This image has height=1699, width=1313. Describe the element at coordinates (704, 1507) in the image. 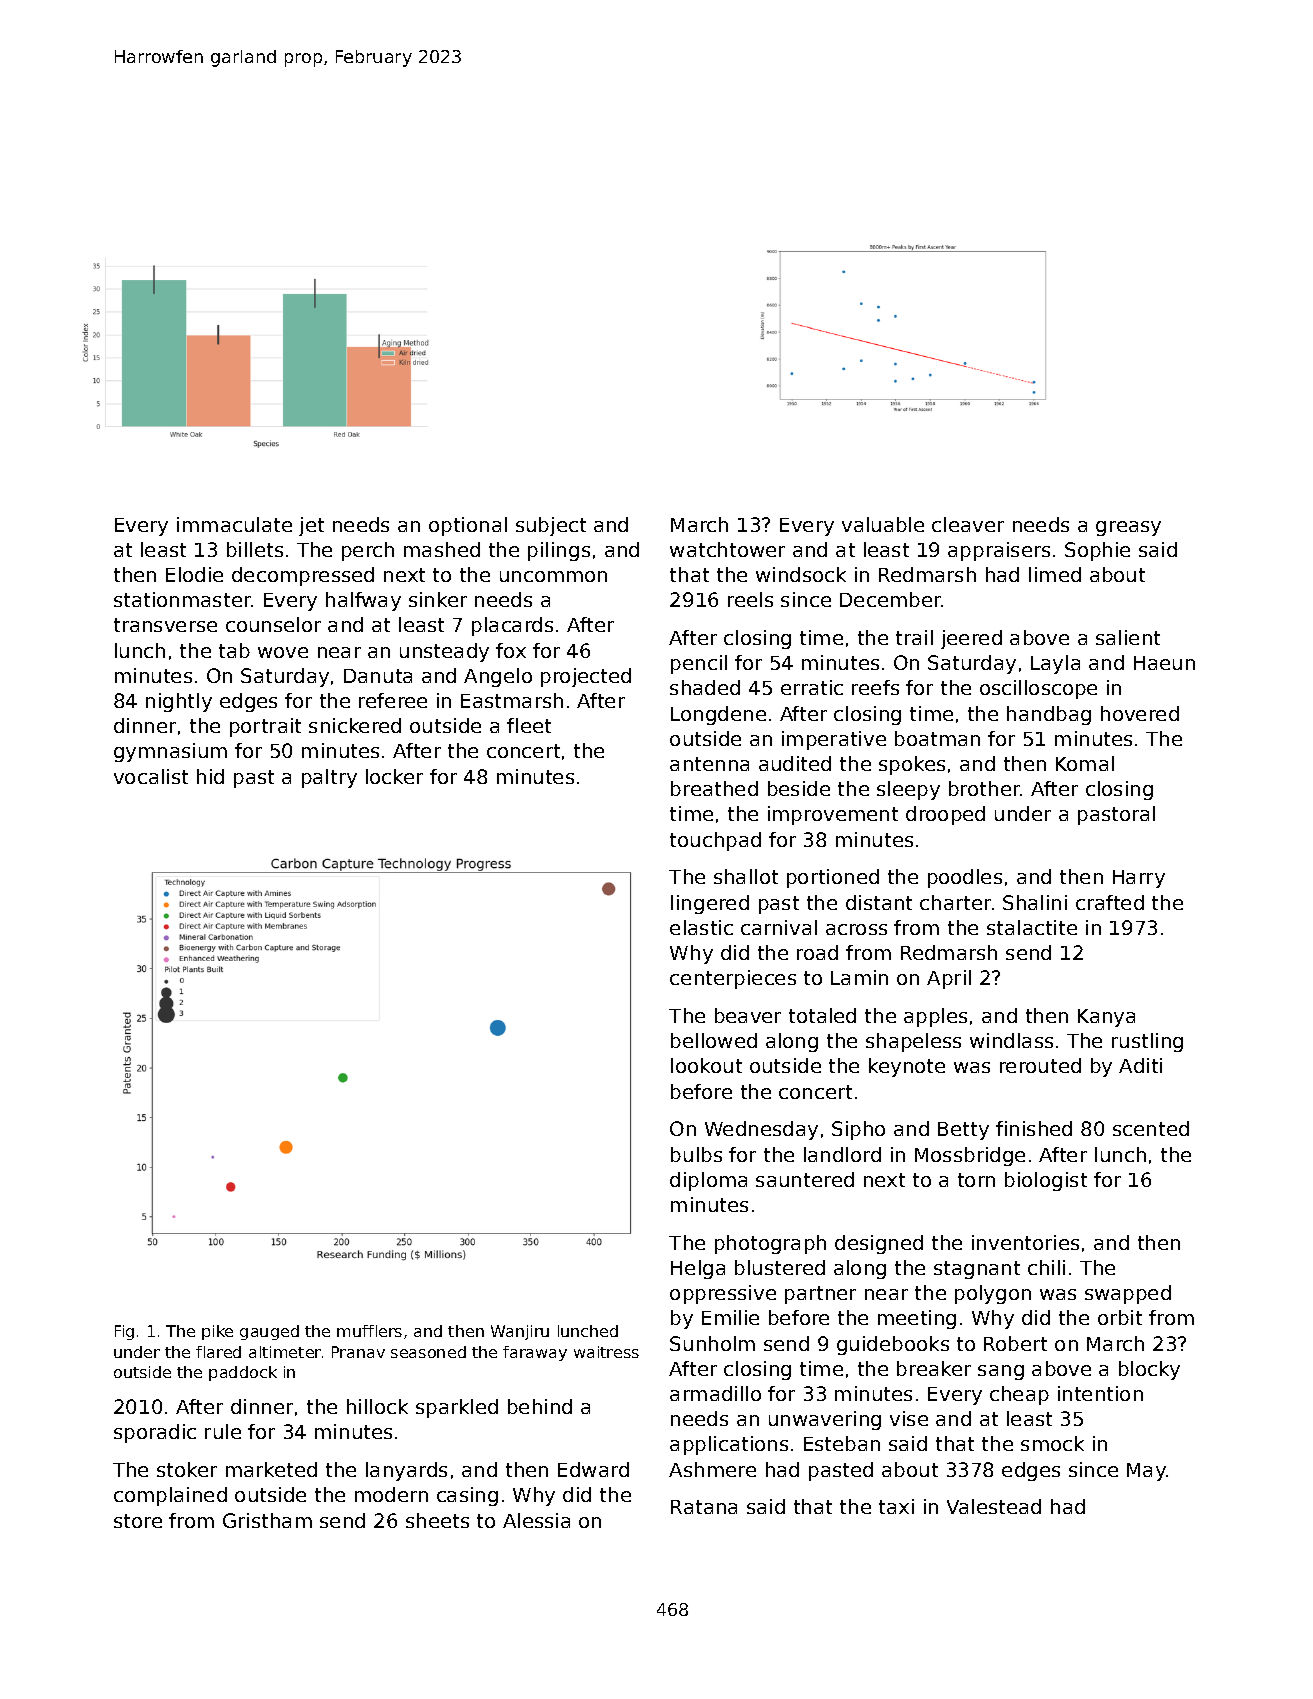

I see `Ratana` at that location.
